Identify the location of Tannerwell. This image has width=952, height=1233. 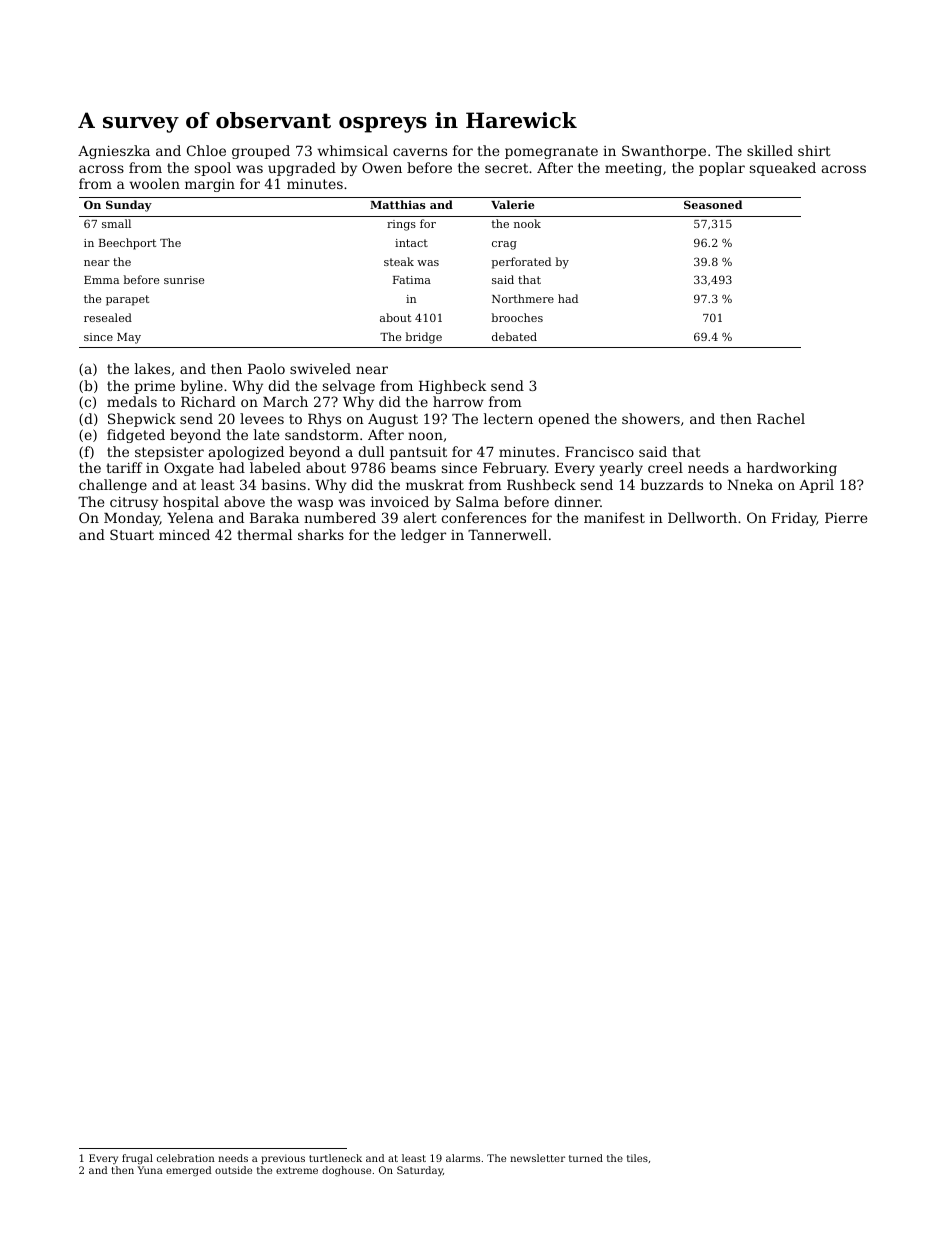
(507, 534).
